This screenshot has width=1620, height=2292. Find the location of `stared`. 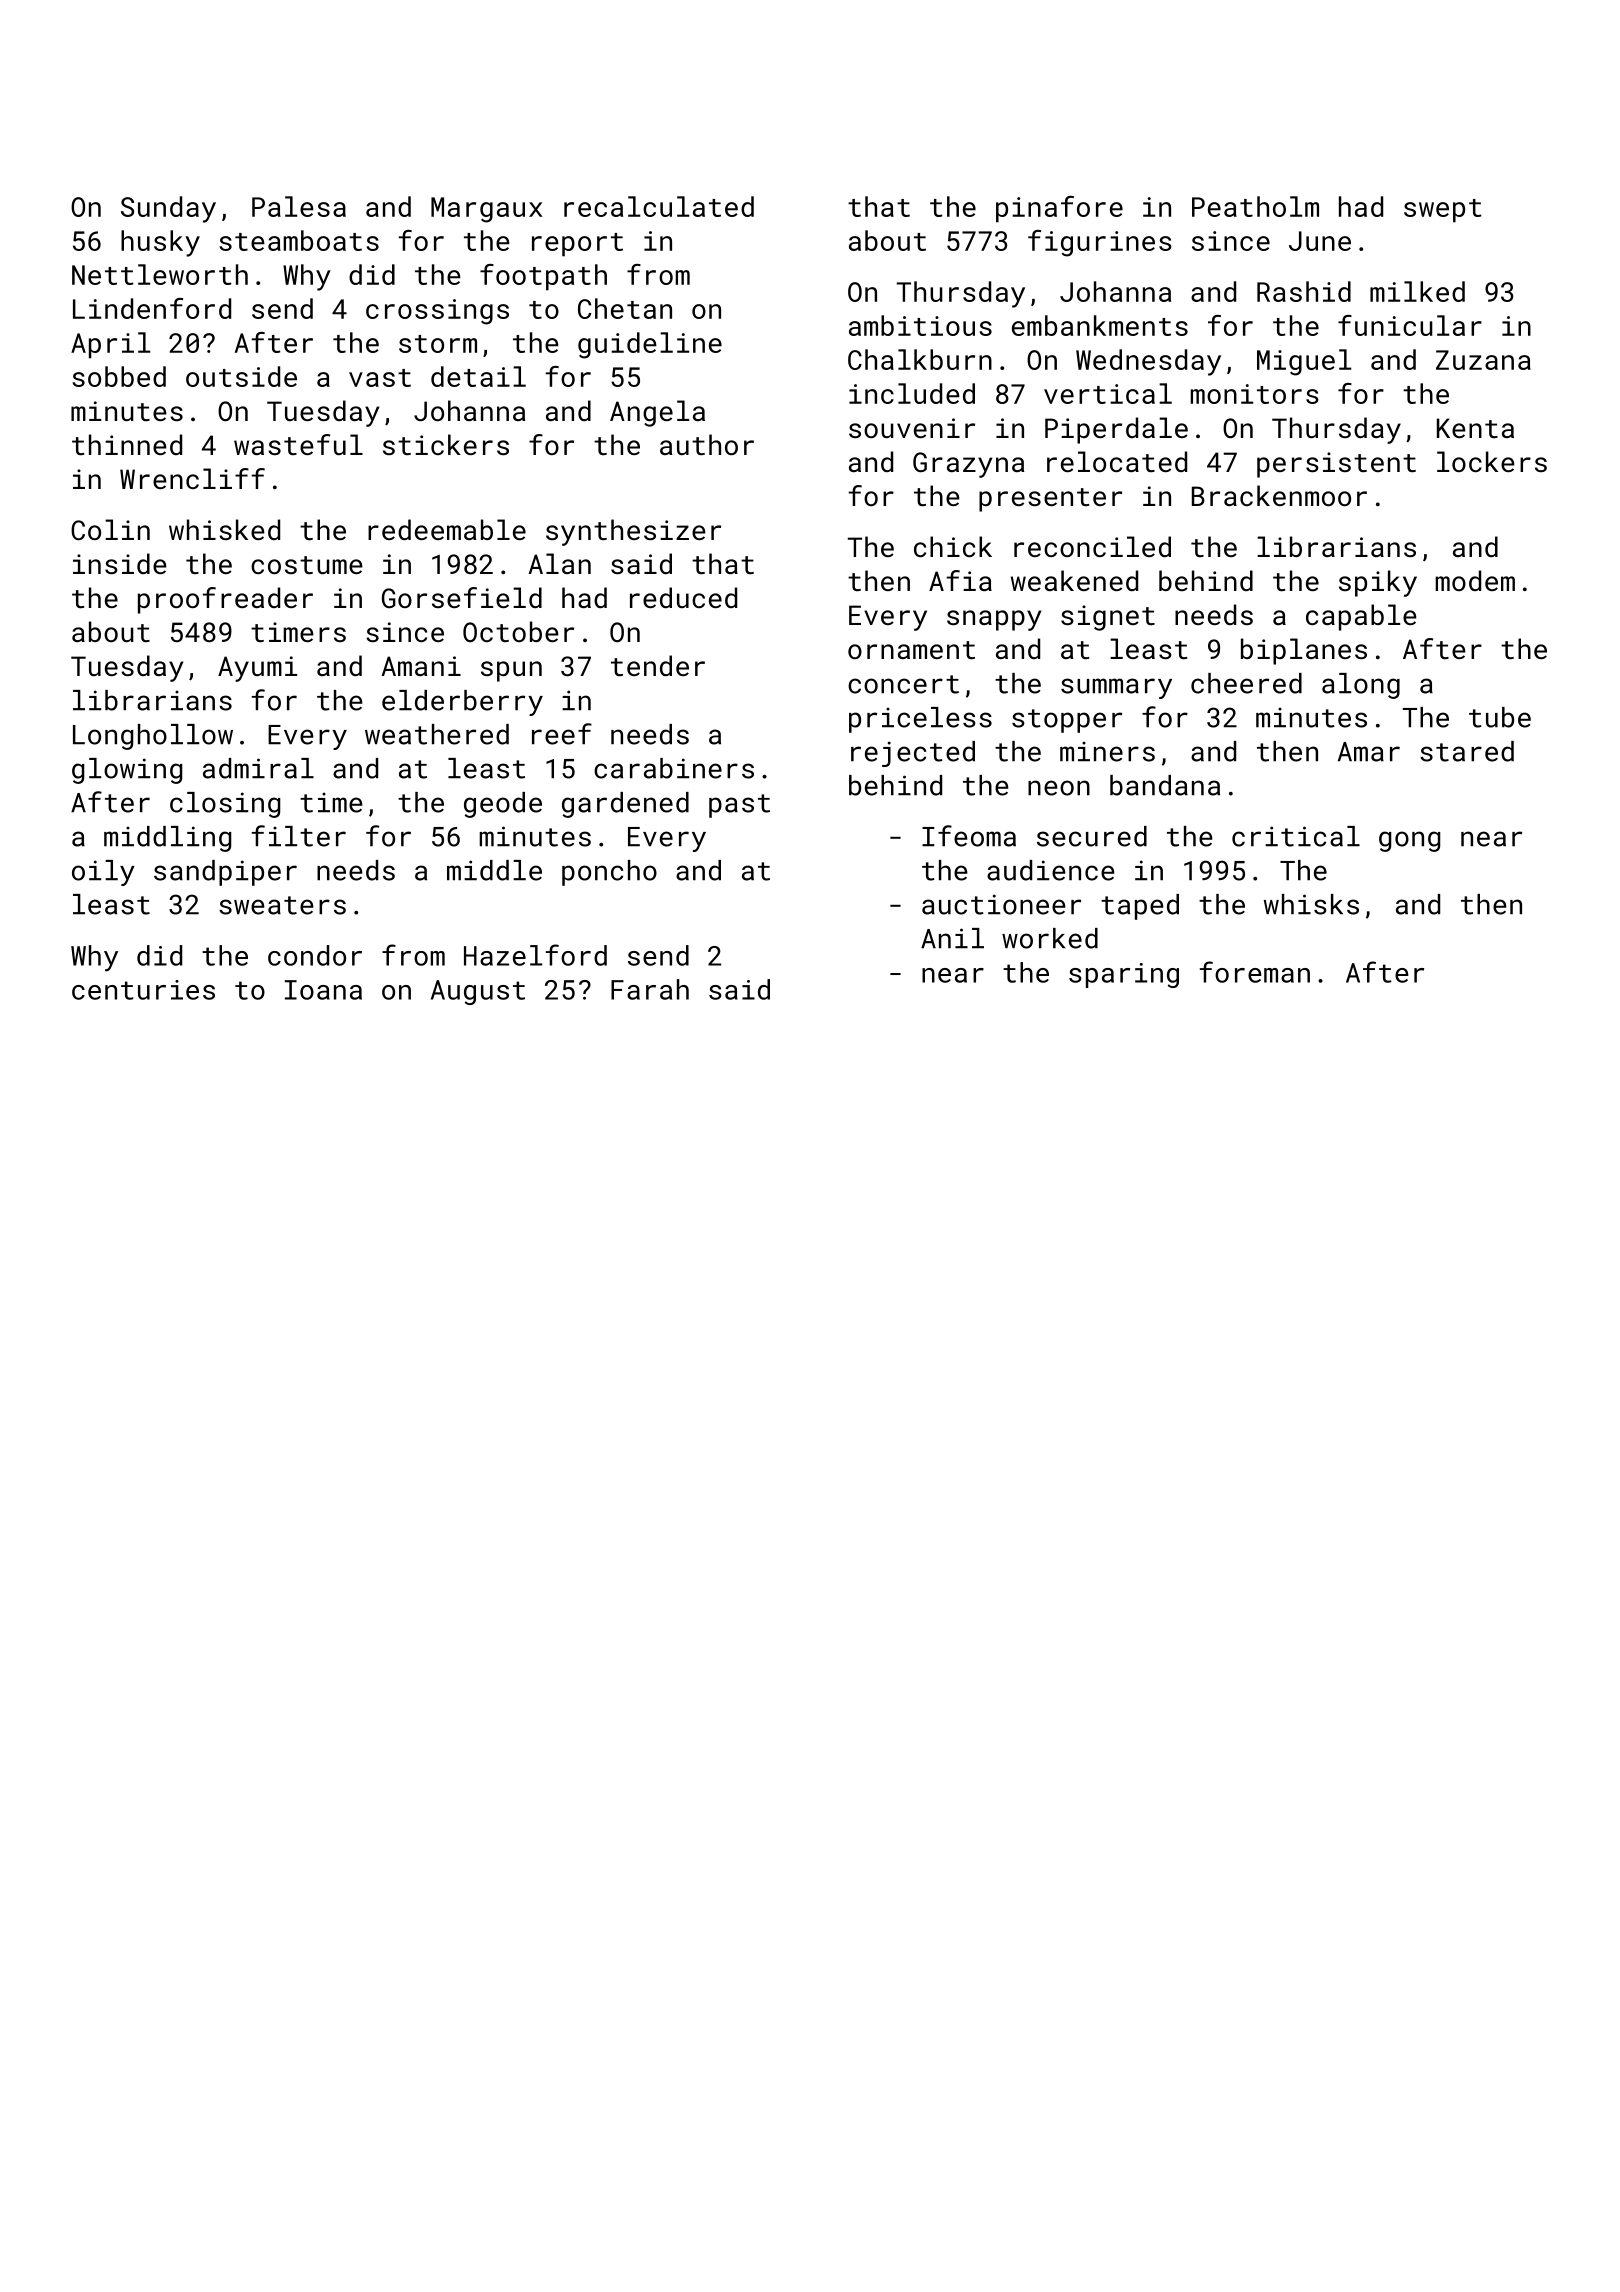

stared is located at coordinates (1467, 751).
